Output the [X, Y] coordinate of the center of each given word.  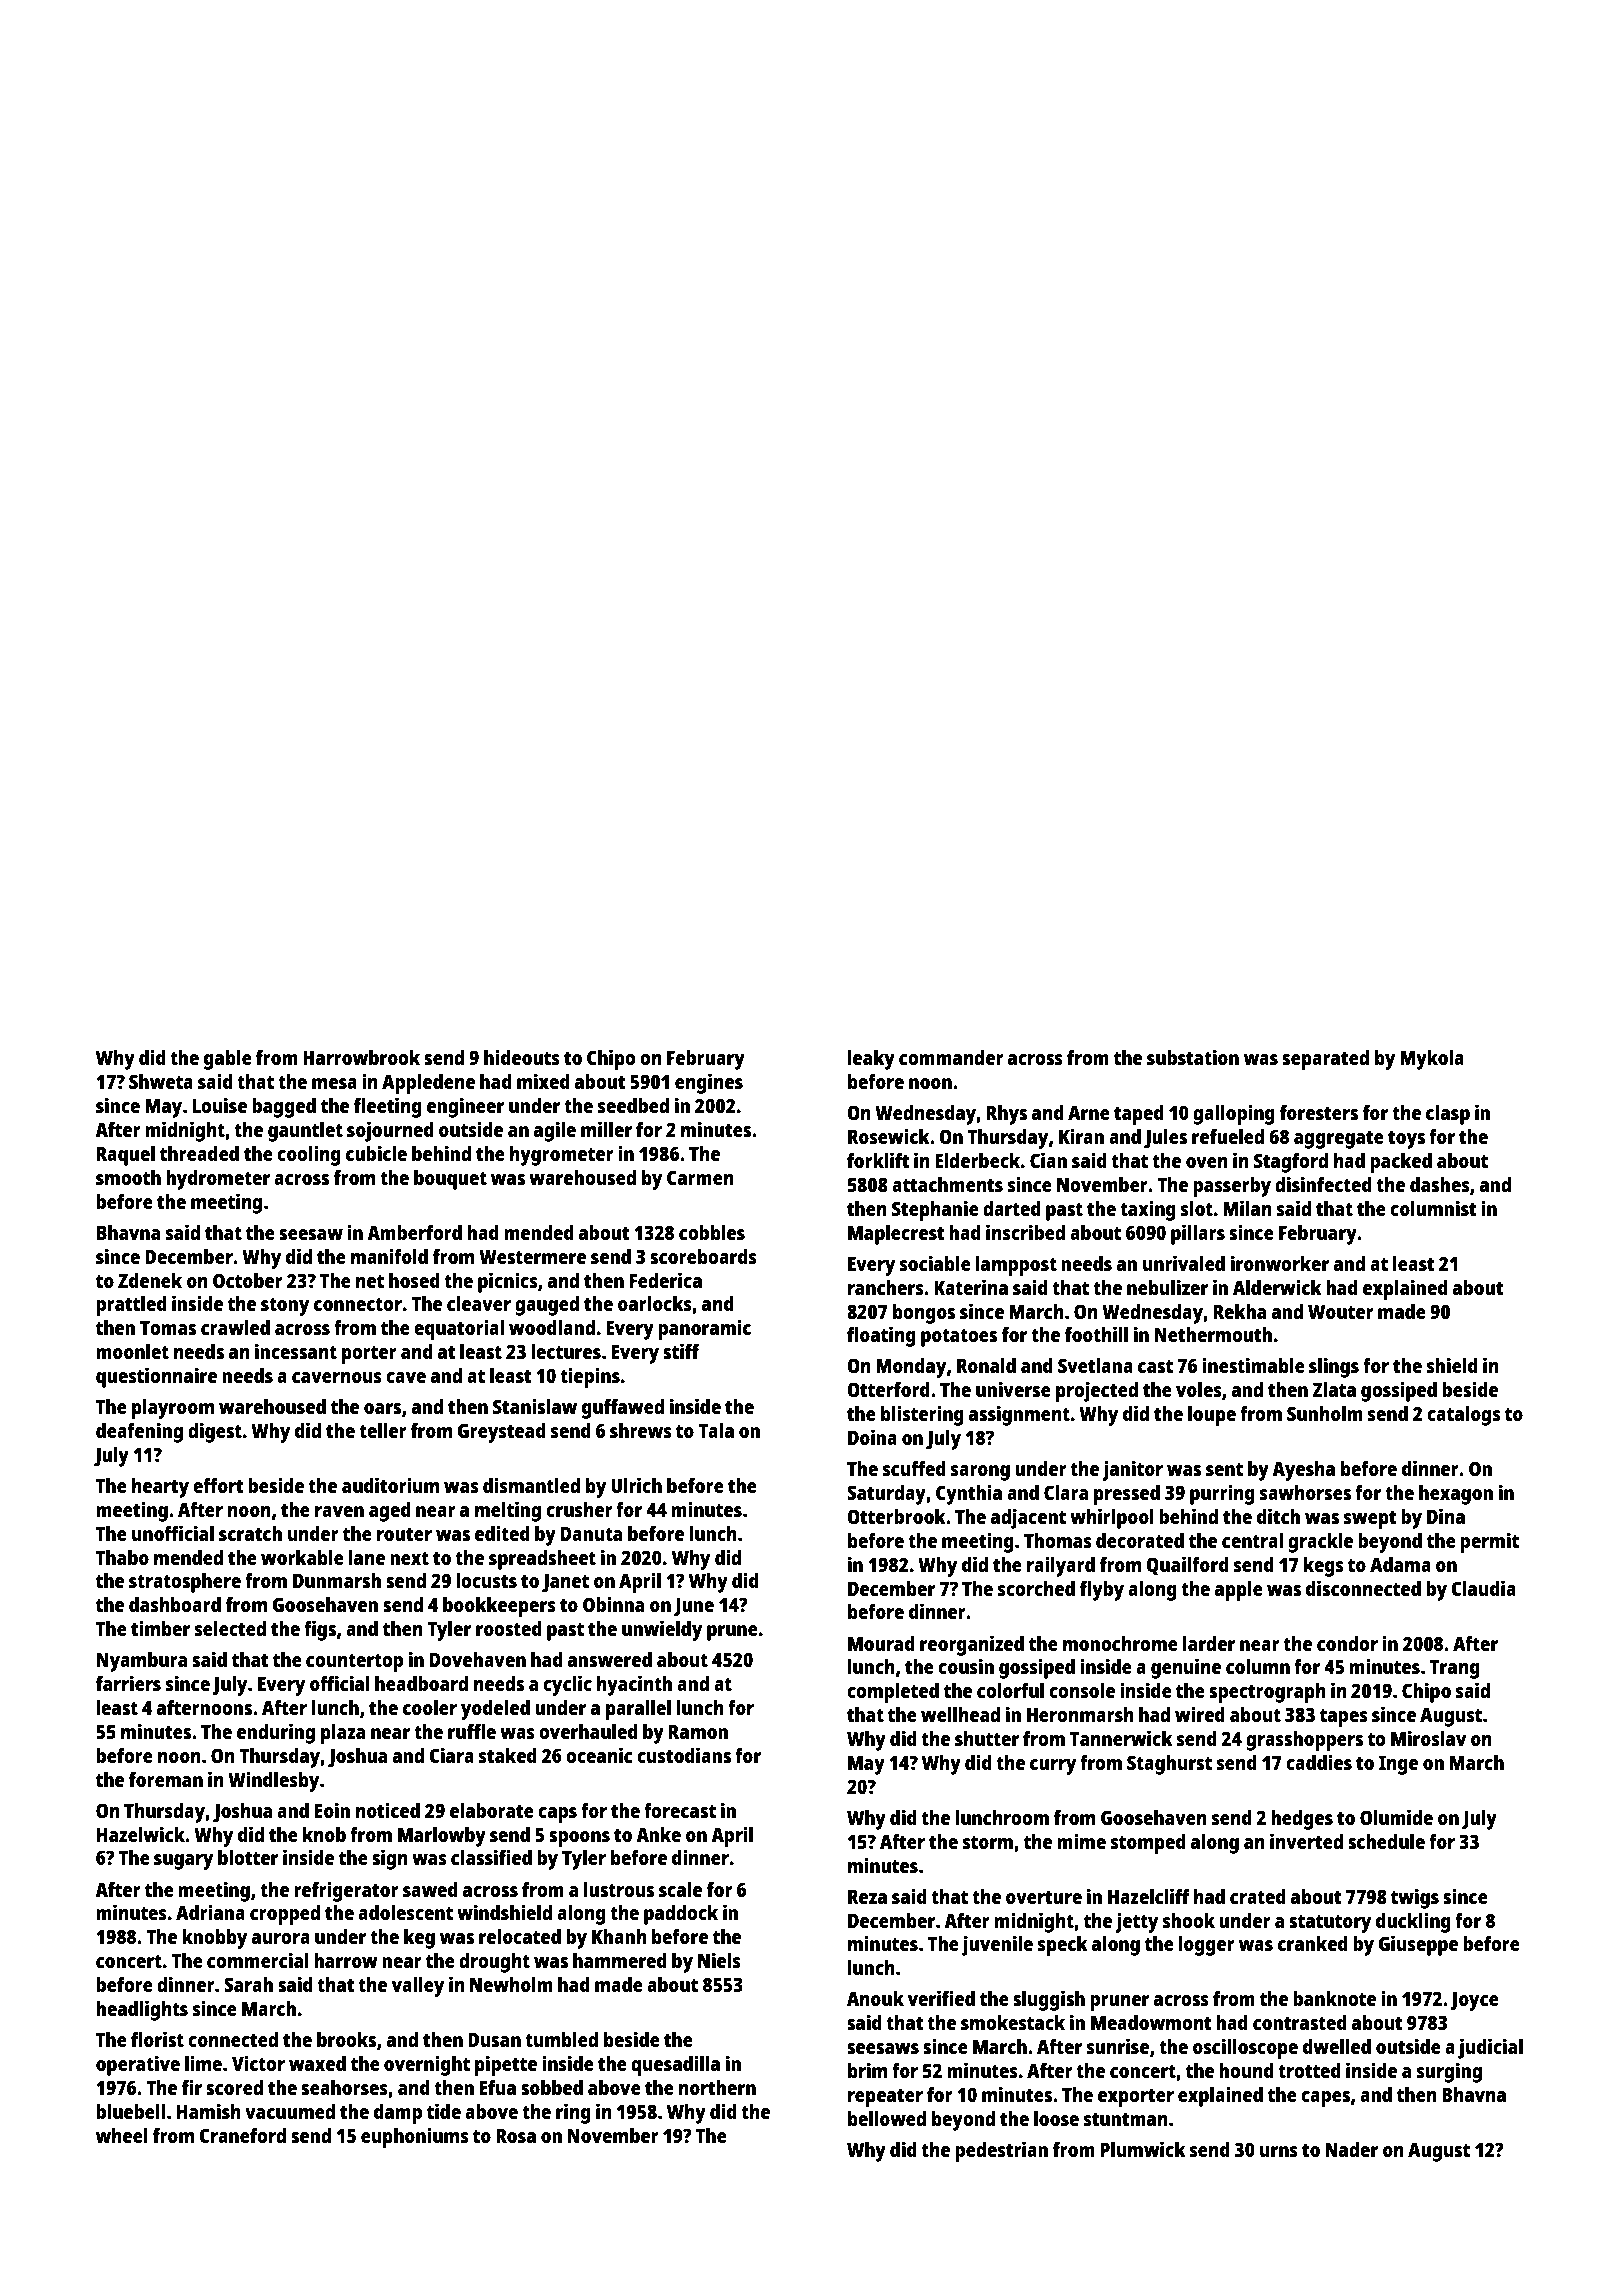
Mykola [1432, 1060]
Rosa [516, 2136]
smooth [128, 1177]
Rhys [1007, 1115]
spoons [579, 1839]
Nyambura [142, 1662]
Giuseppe [1418, 1945]
